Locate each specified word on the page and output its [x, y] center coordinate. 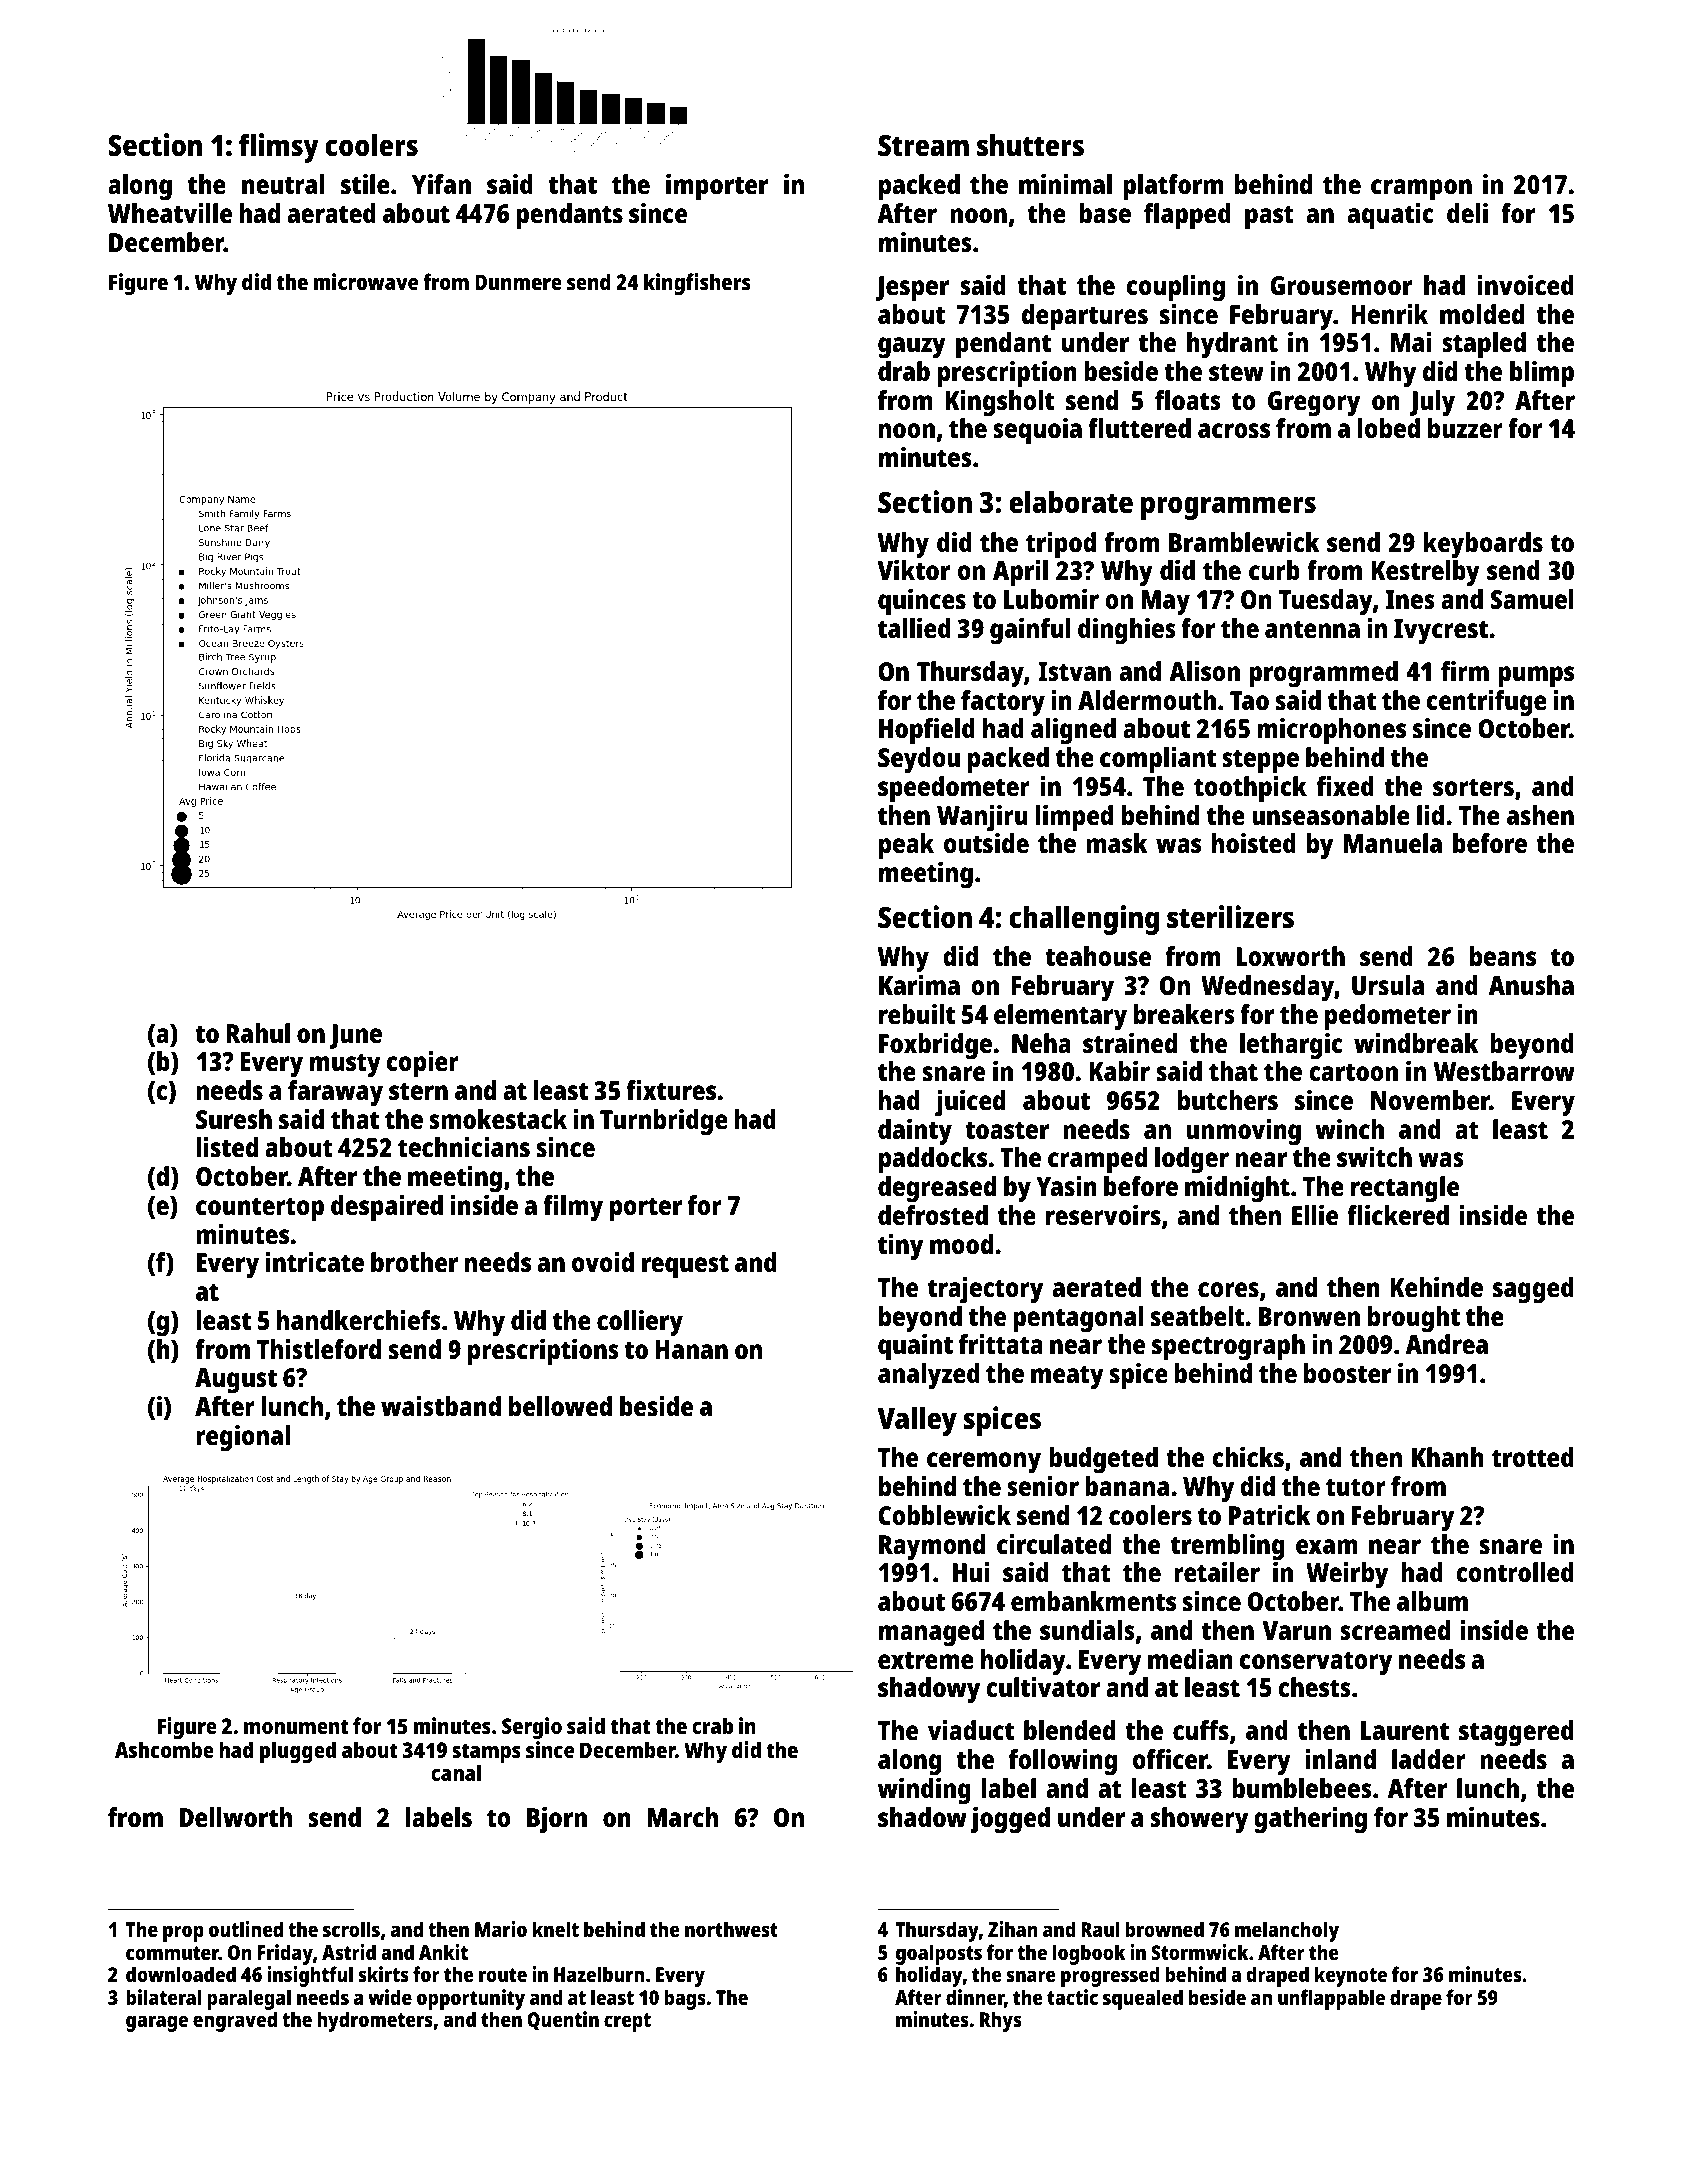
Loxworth [1291, 956]
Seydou [919, 760]
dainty [915, 1132]
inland [1340, 1759]
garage [157, 2023]
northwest [731, 1929]
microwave [366, 281]
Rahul [258, 1033]
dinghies [1127, 631]
